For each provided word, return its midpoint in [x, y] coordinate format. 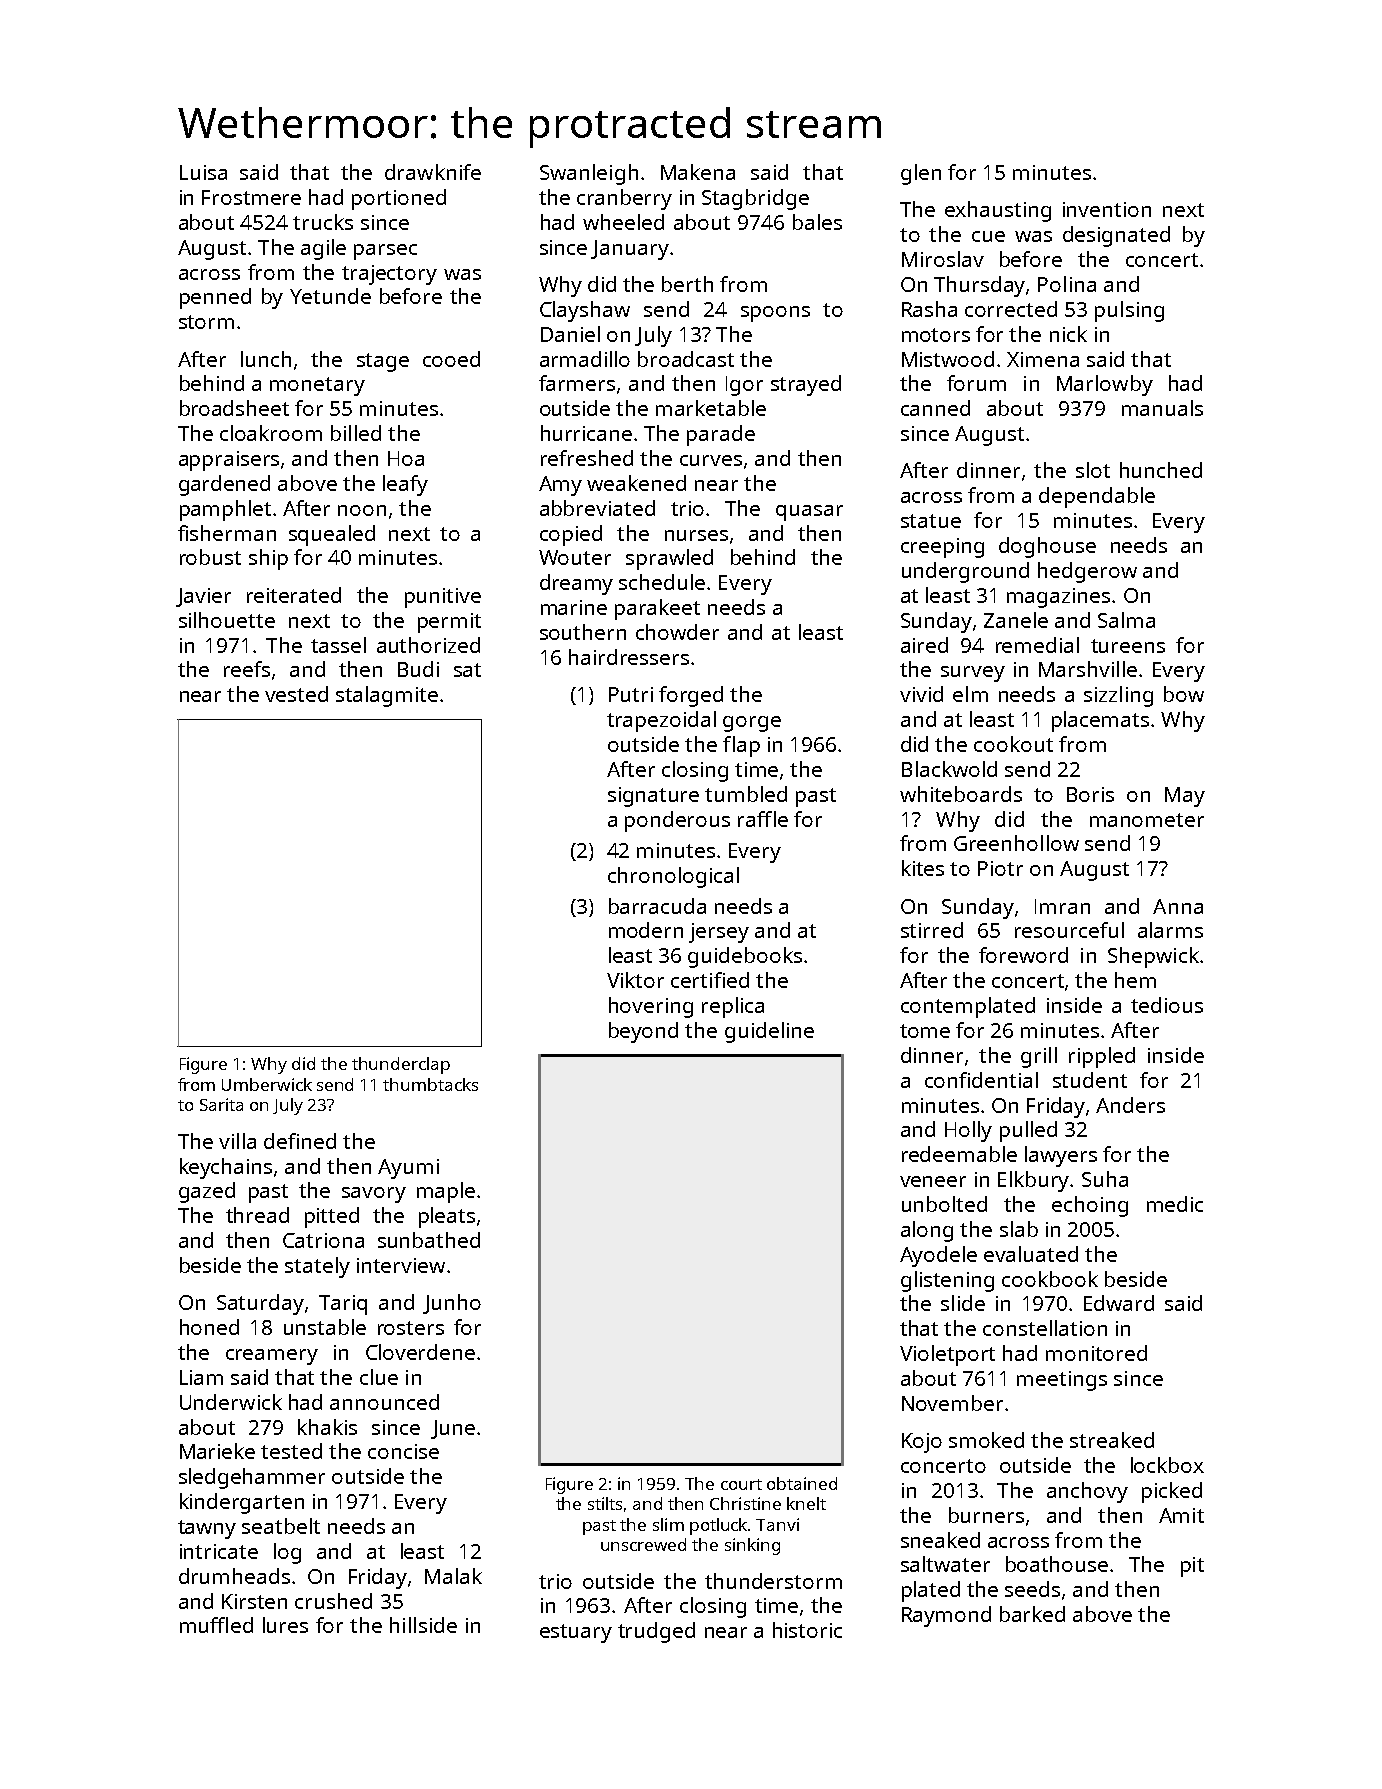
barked [1032, 1614]
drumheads [234, 1576]
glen [921, 174]
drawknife [433, 172]
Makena [698, 172]
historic [807, 1630]
